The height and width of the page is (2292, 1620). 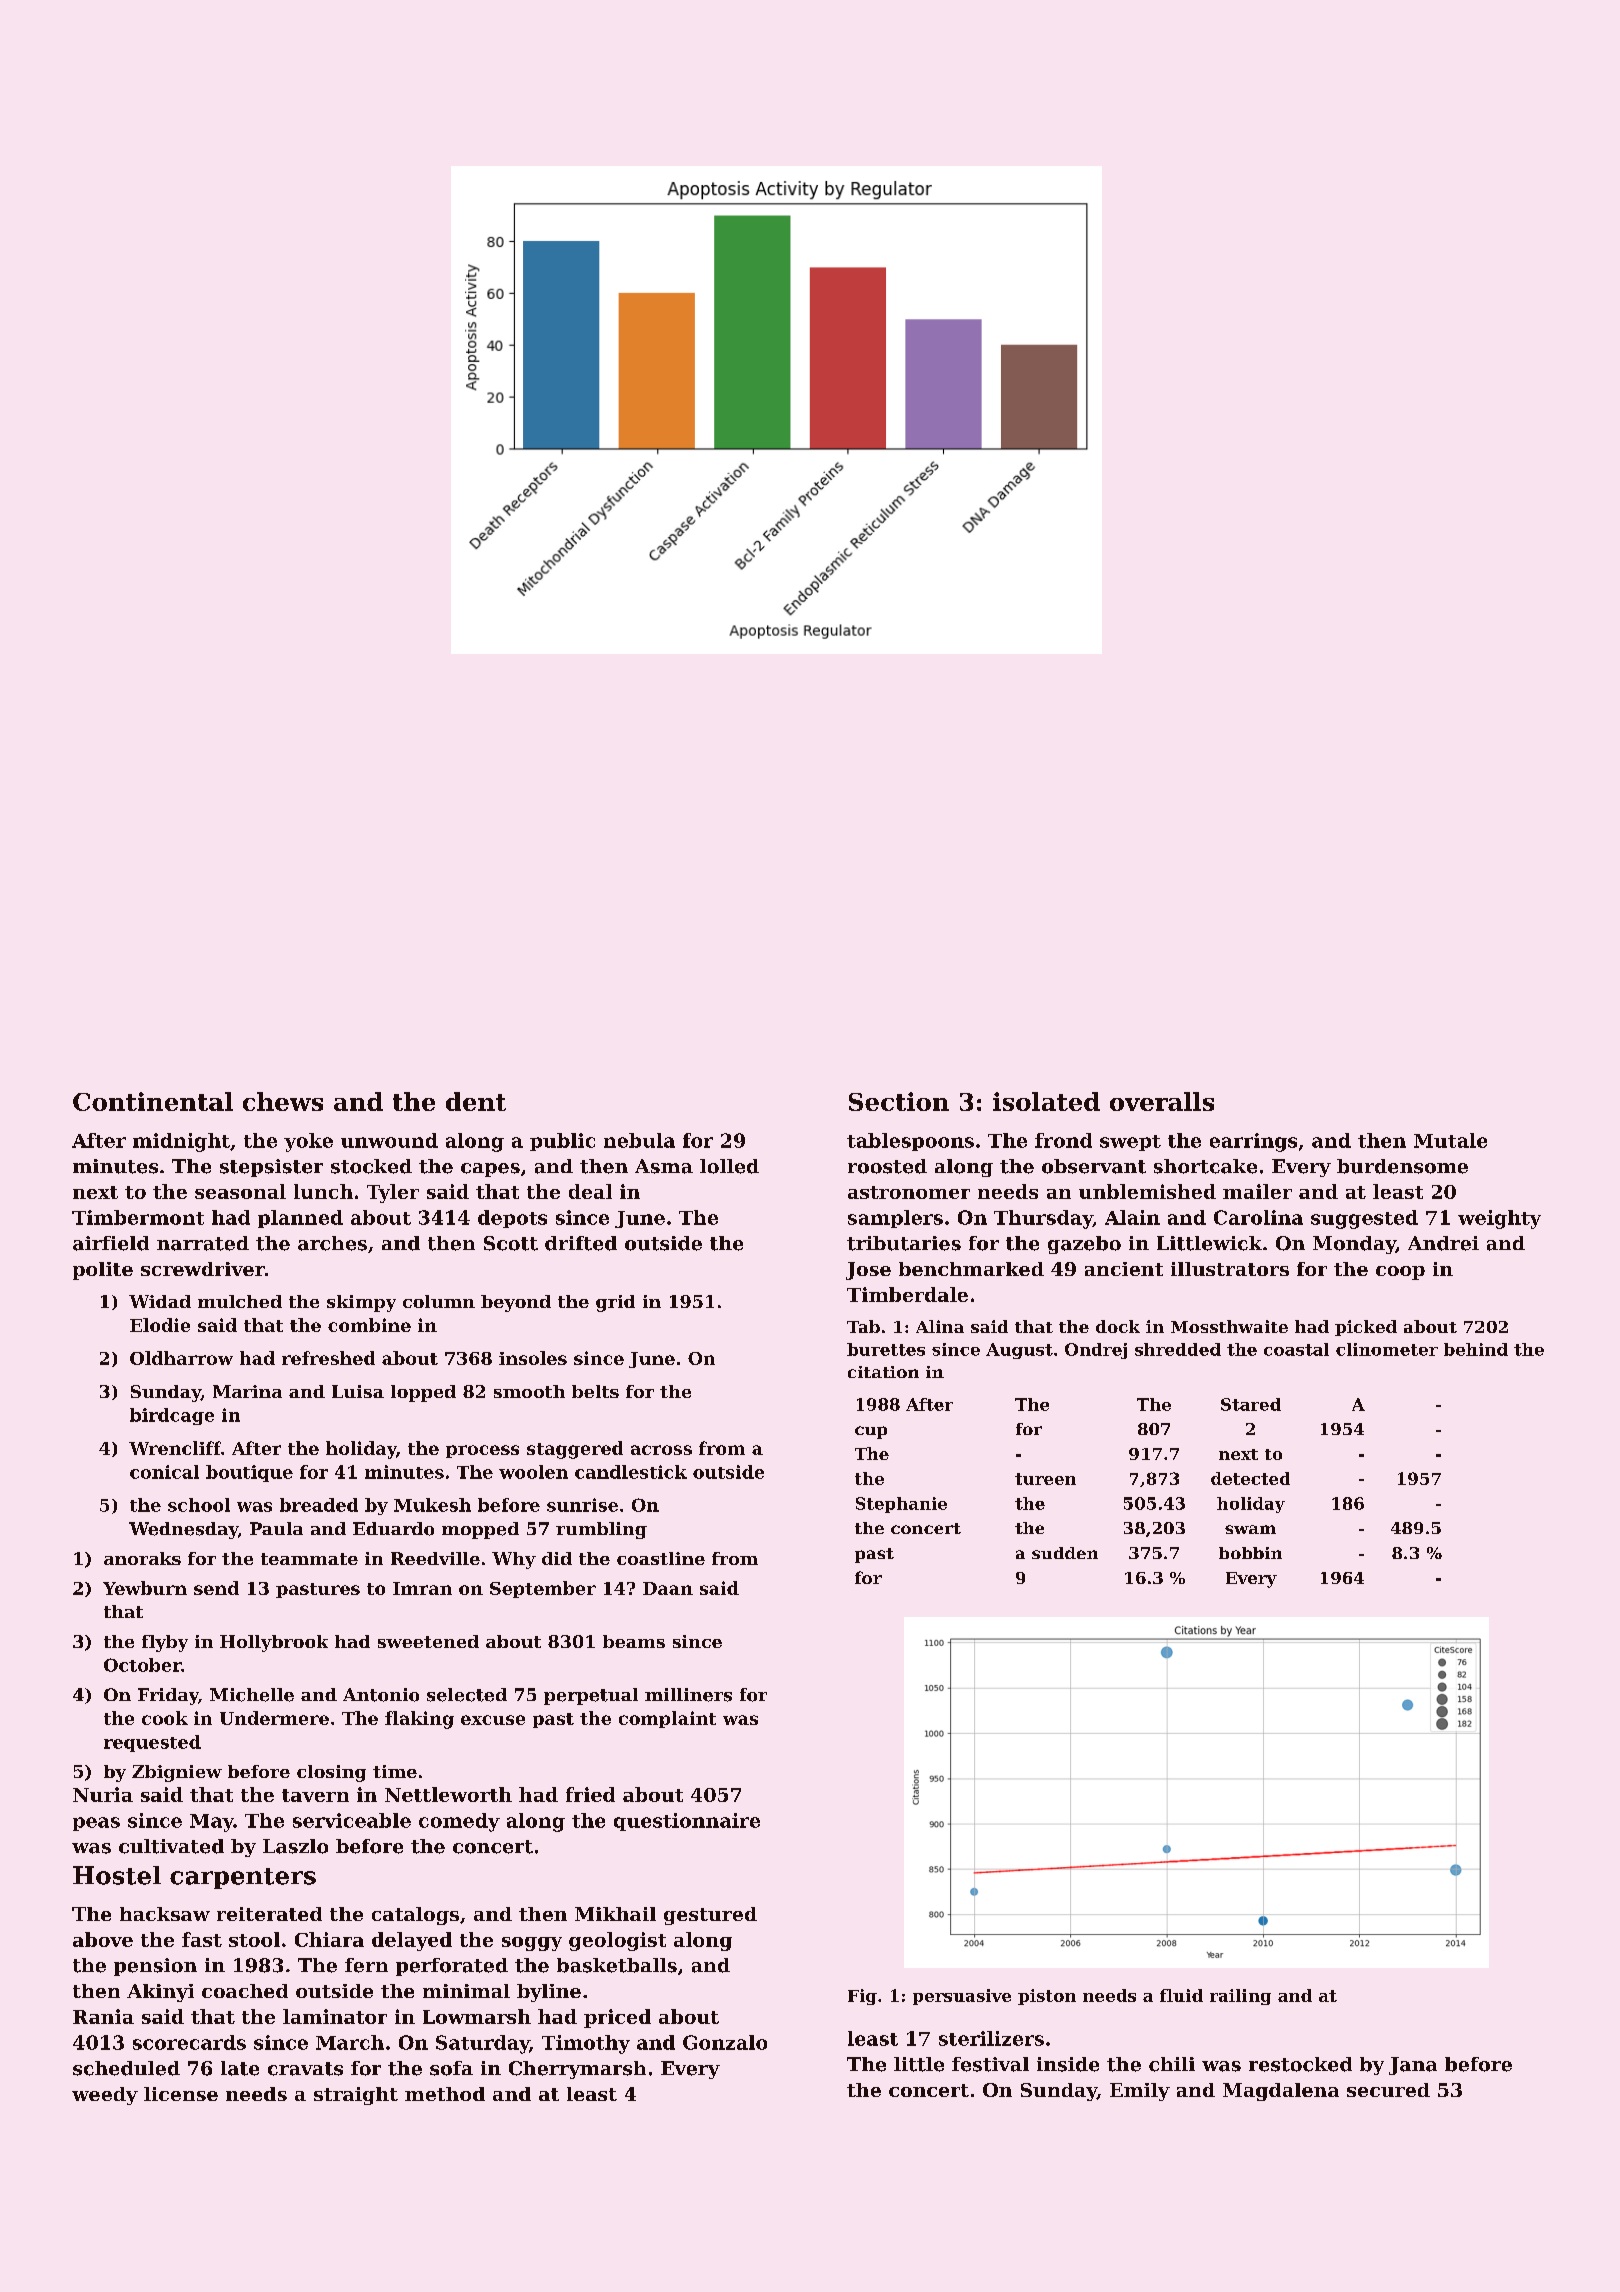 I want to click on midnight, so click(x=181, y=1142).
